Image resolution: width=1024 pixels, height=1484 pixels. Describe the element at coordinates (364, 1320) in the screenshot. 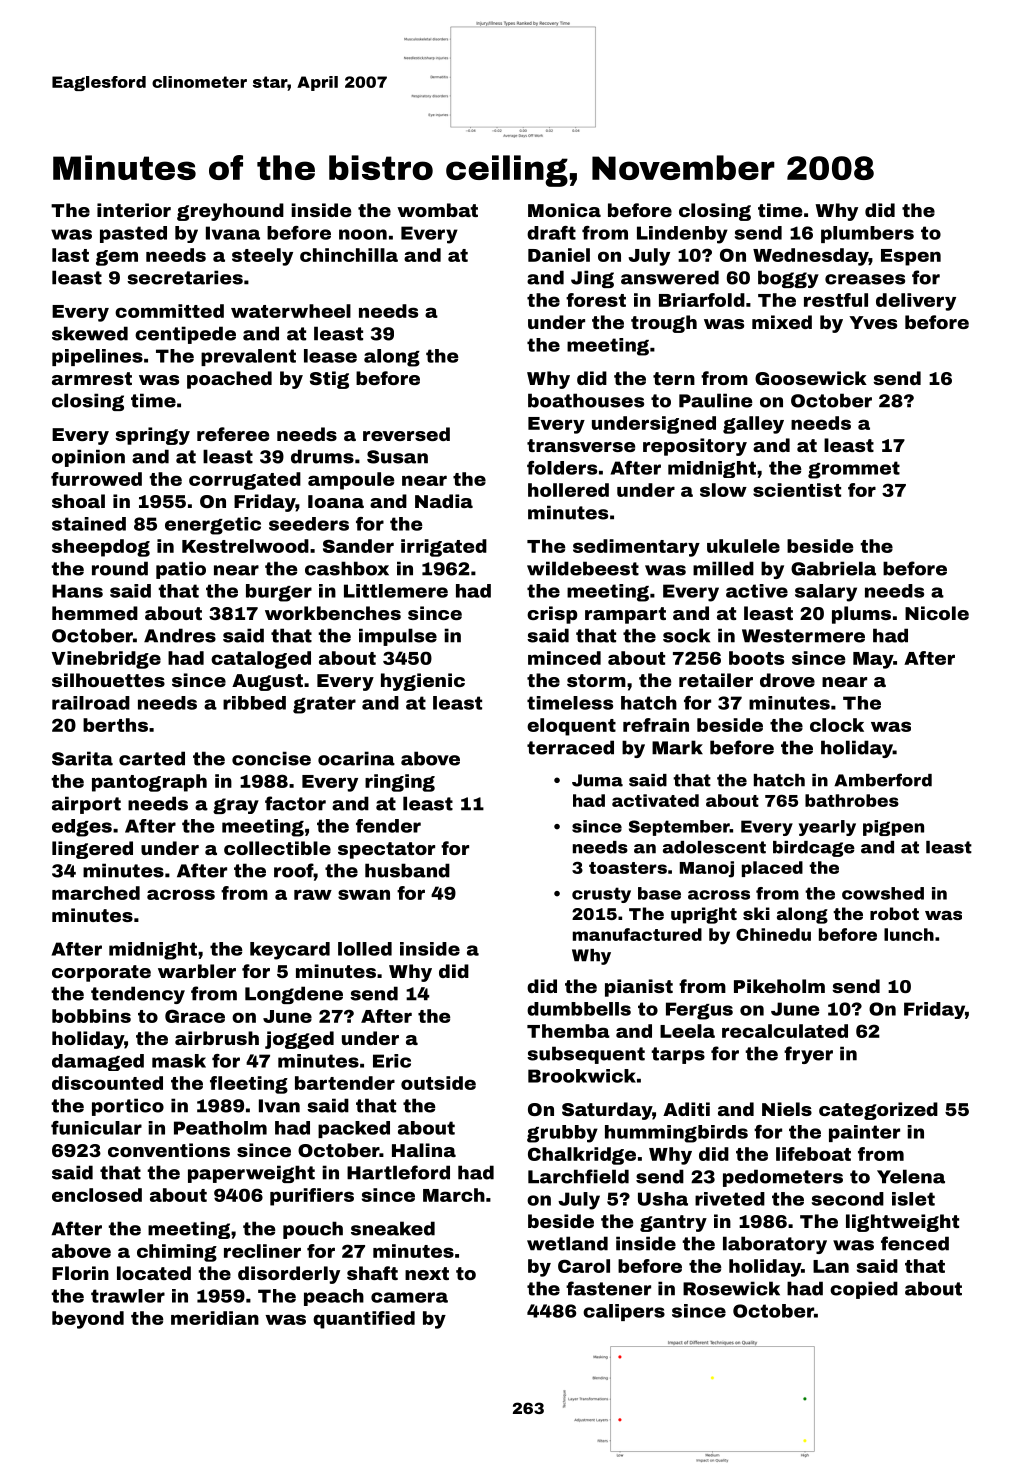

I see `quantified` at that location.
